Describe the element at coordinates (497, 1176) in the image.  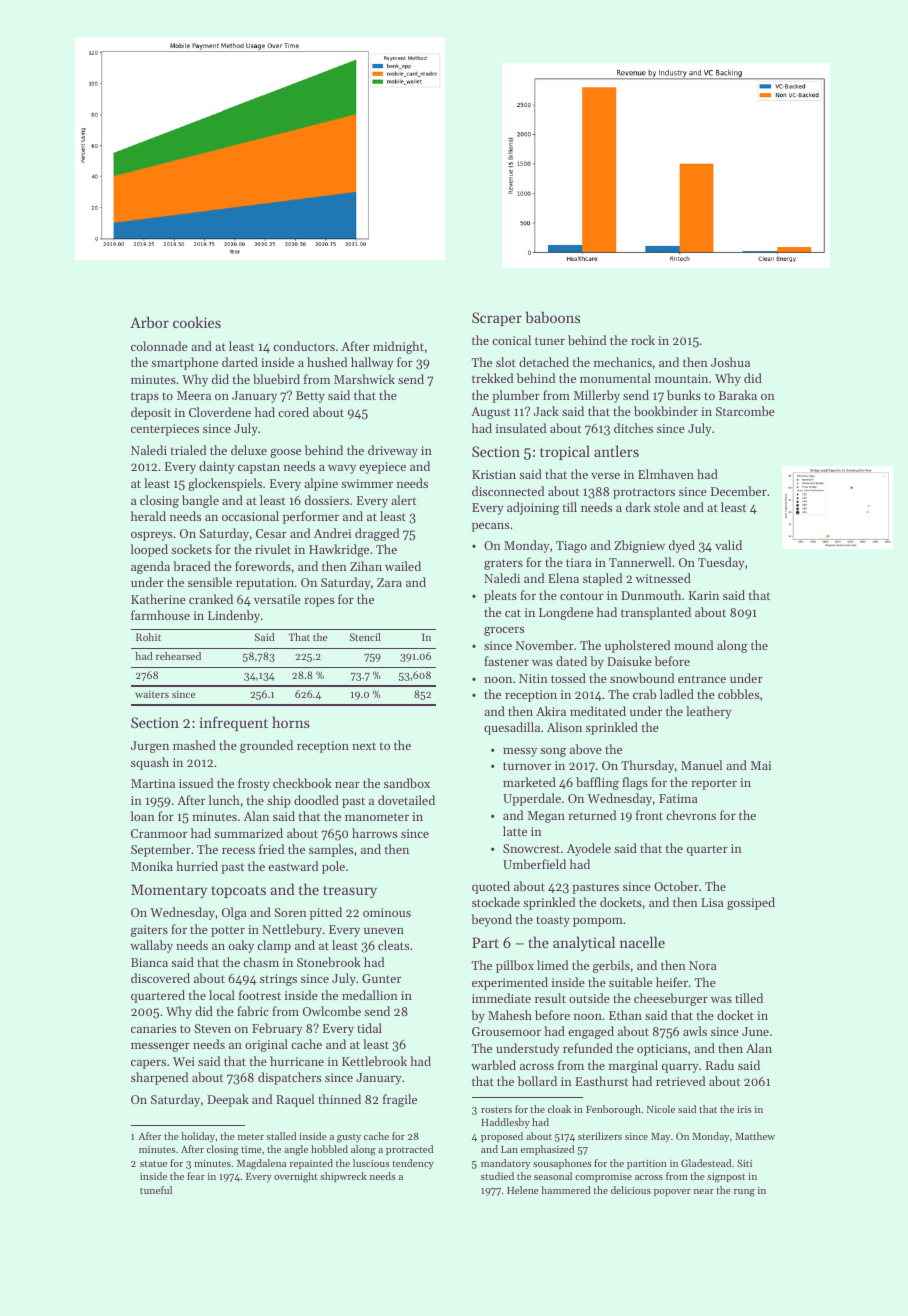
I see `studied` at that location.
